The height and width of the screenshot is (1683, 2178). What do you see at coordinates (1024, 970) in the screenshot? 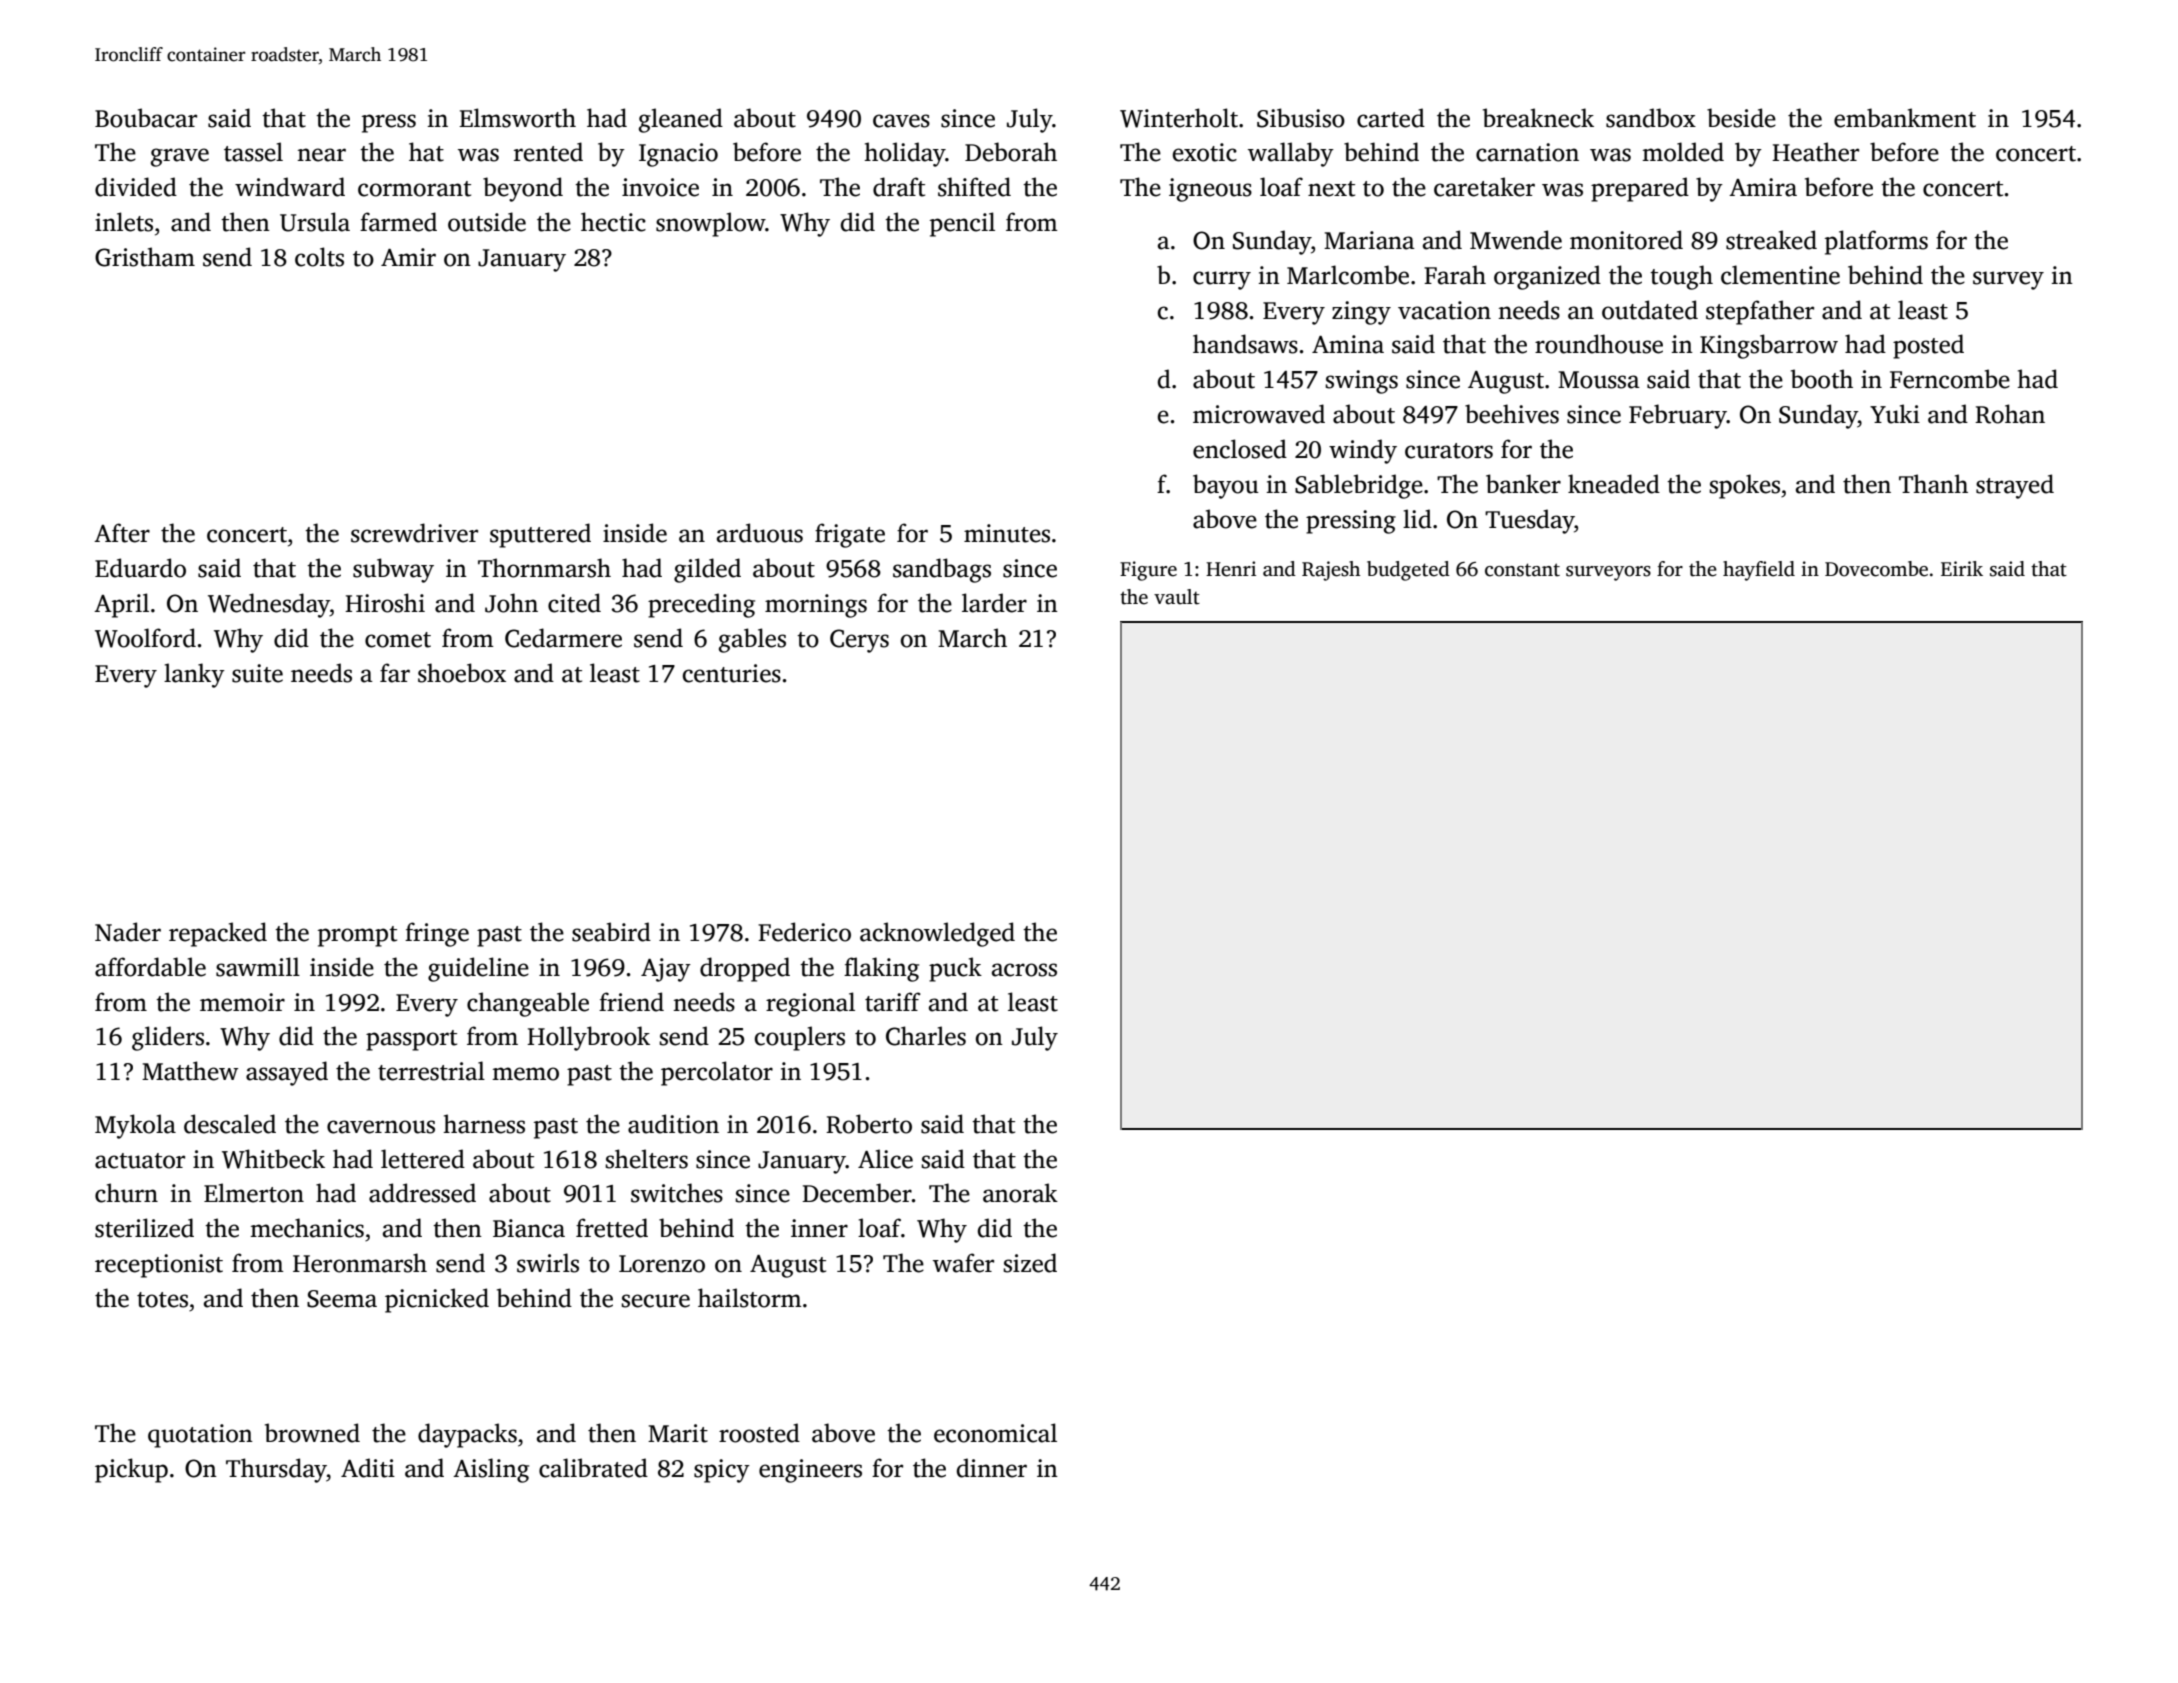
I see `across` at bounding box center [1024, 970].
